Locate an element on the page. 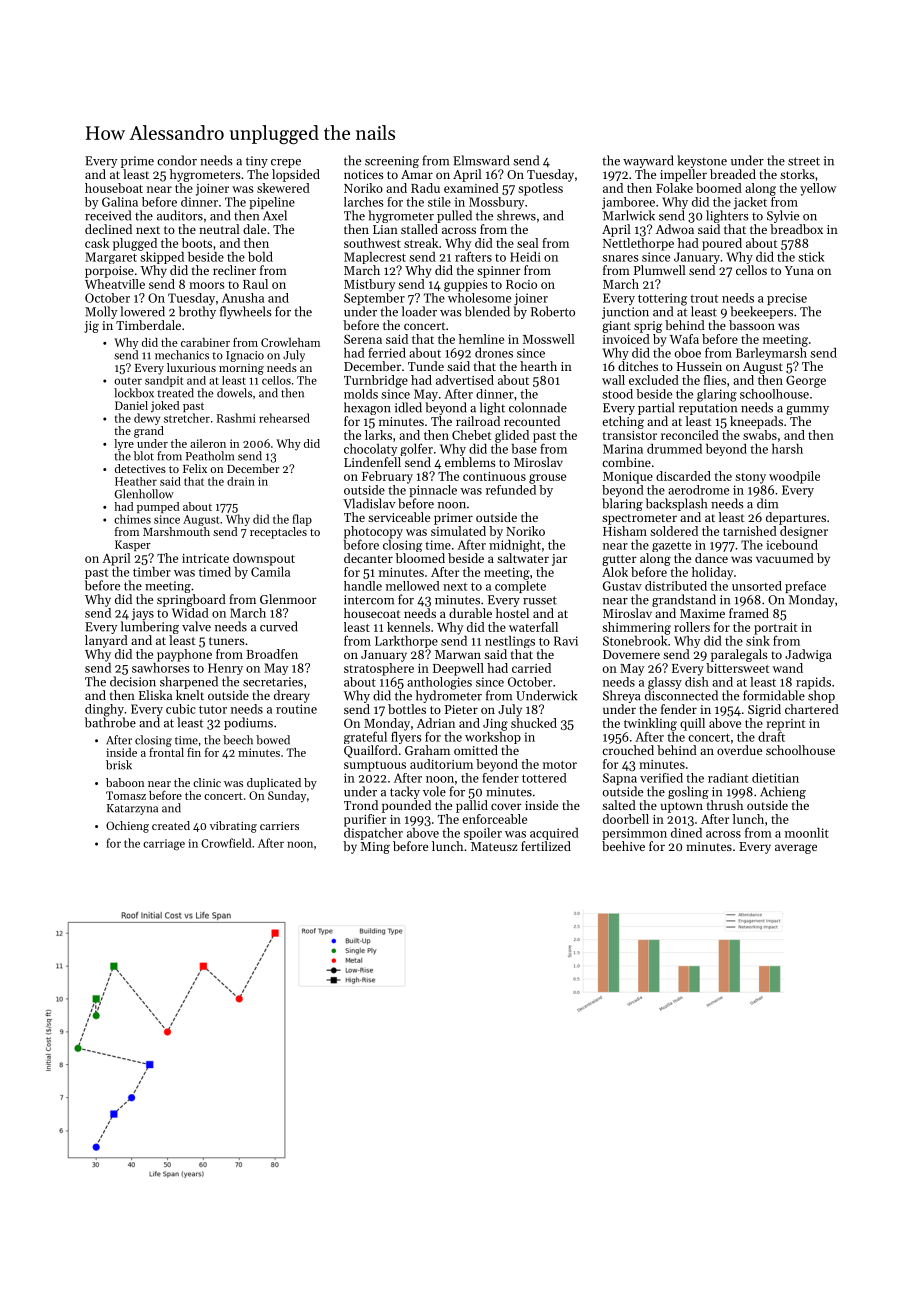  nestlings is located at coordinates (510, 642).
